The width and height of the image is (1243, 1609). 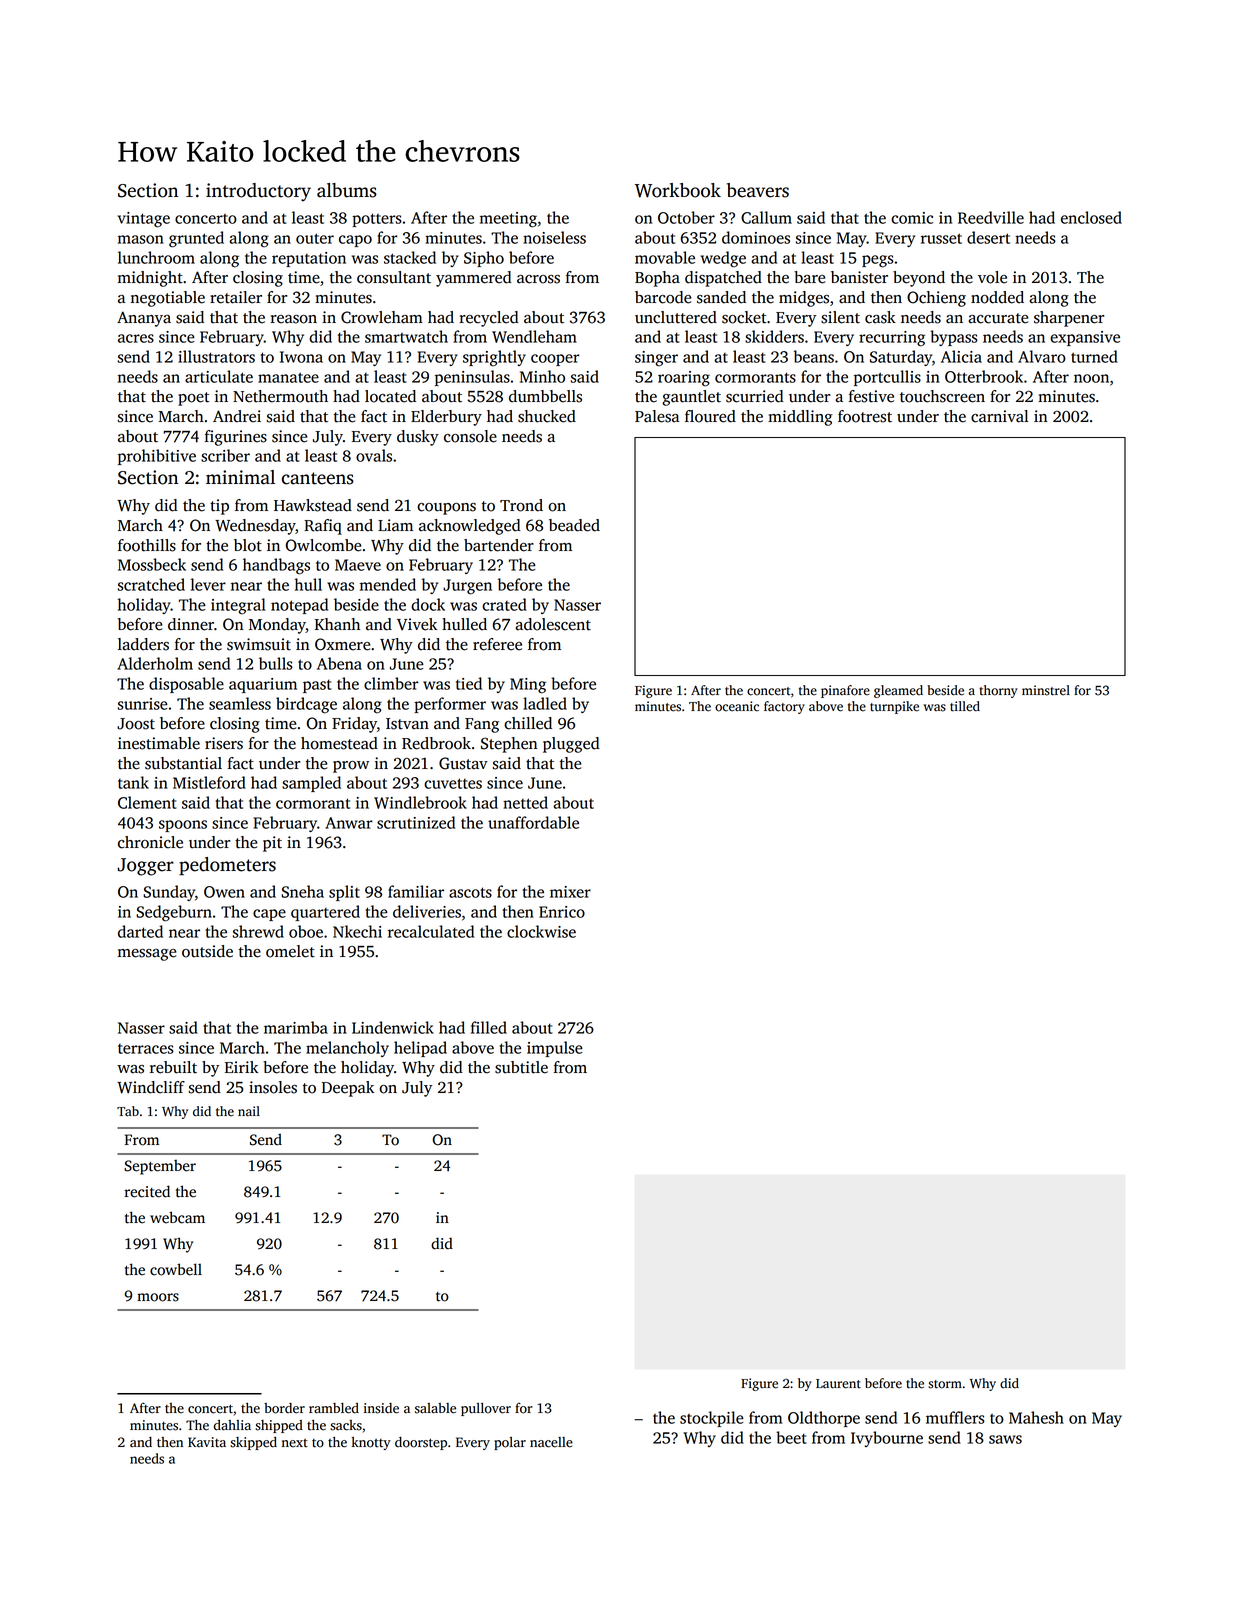 I want to click on saws, so click(x=1005, y=1439).
